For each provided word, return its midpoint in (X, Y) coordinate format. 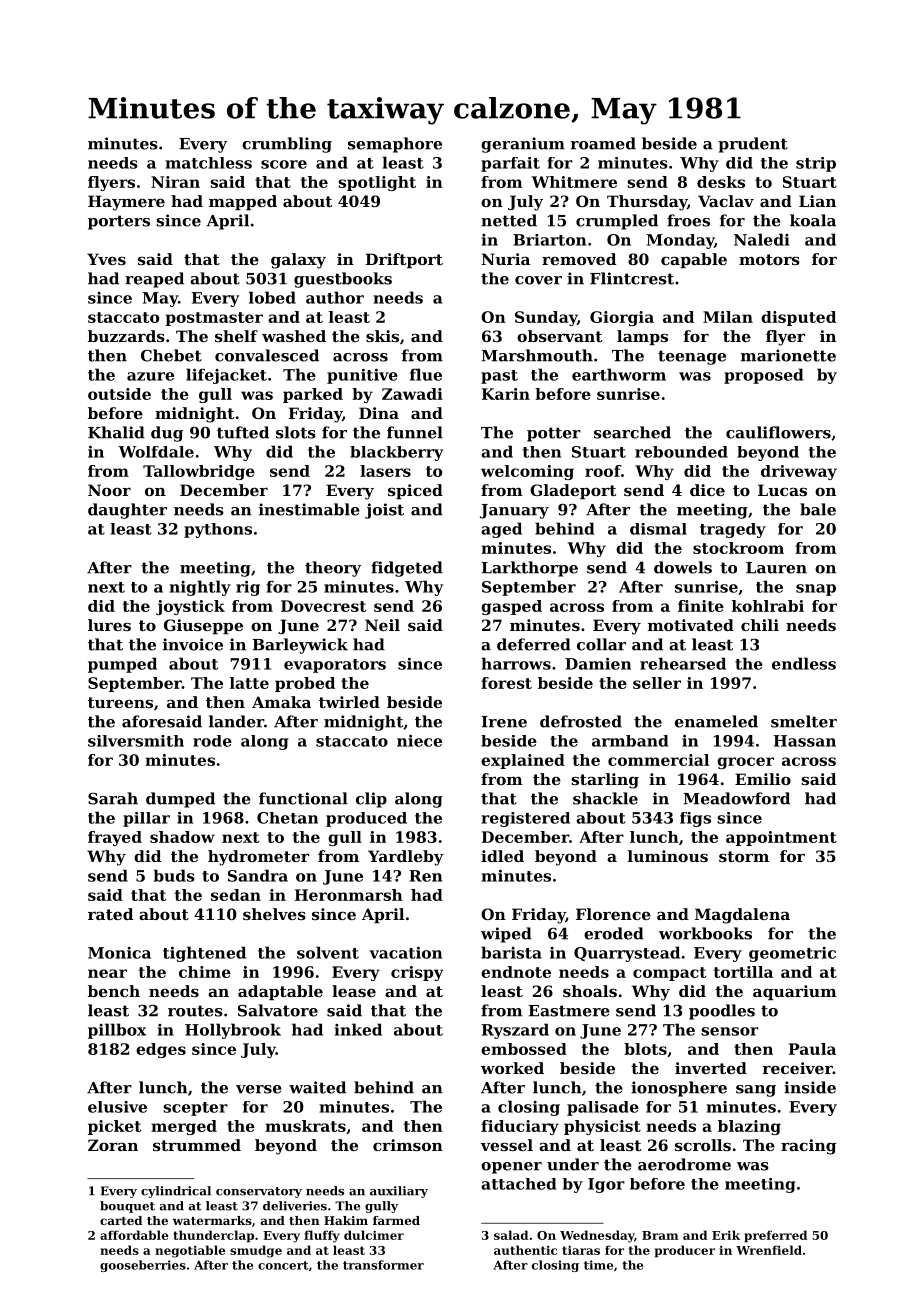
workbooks (705, 933)
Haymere (126, 203)
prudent (753, 145)
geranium (523, 145)
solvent (328, 952)
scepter (195, 1109)
